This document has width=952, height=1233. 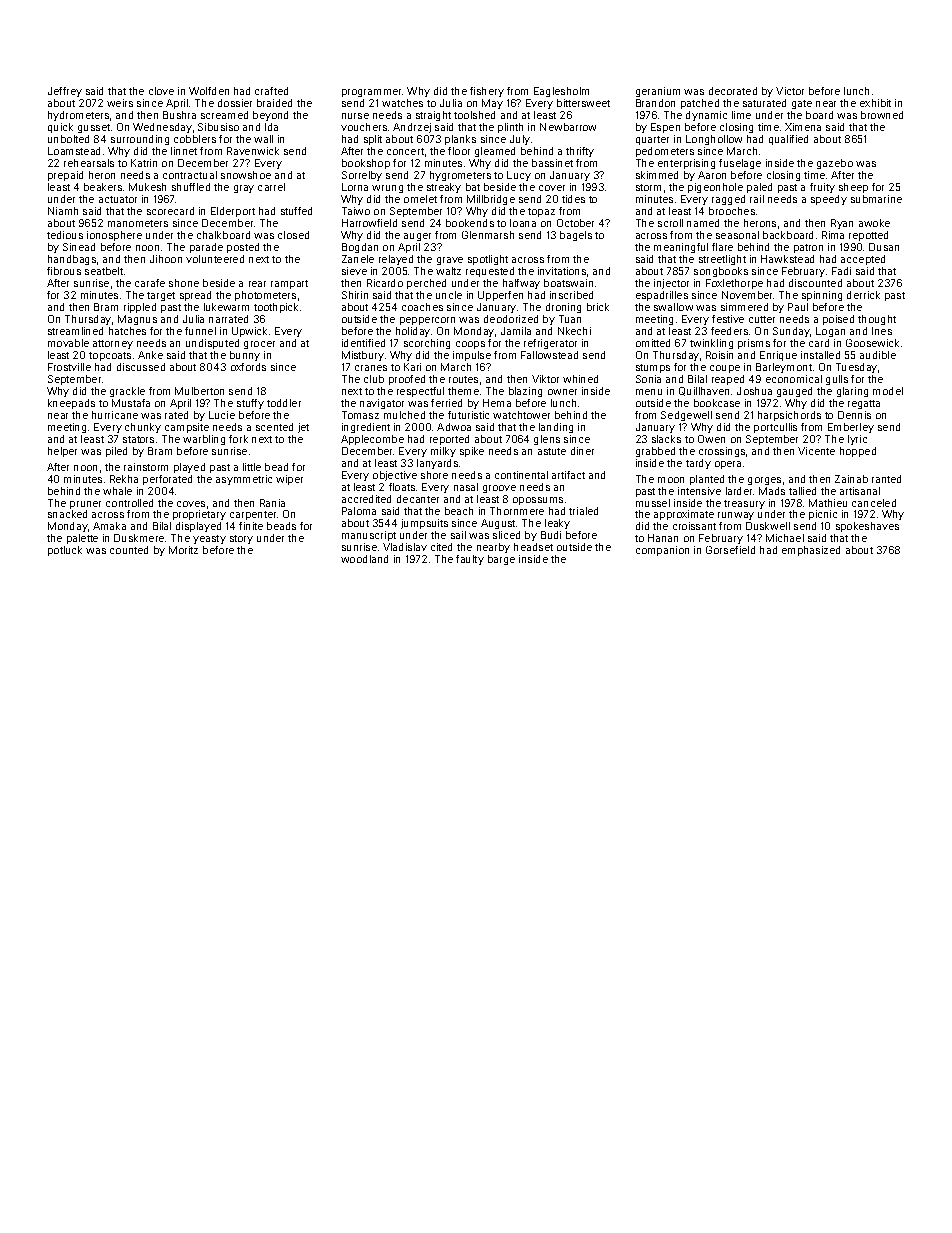 I want to click on picnic, so click(x=823, y=515).
